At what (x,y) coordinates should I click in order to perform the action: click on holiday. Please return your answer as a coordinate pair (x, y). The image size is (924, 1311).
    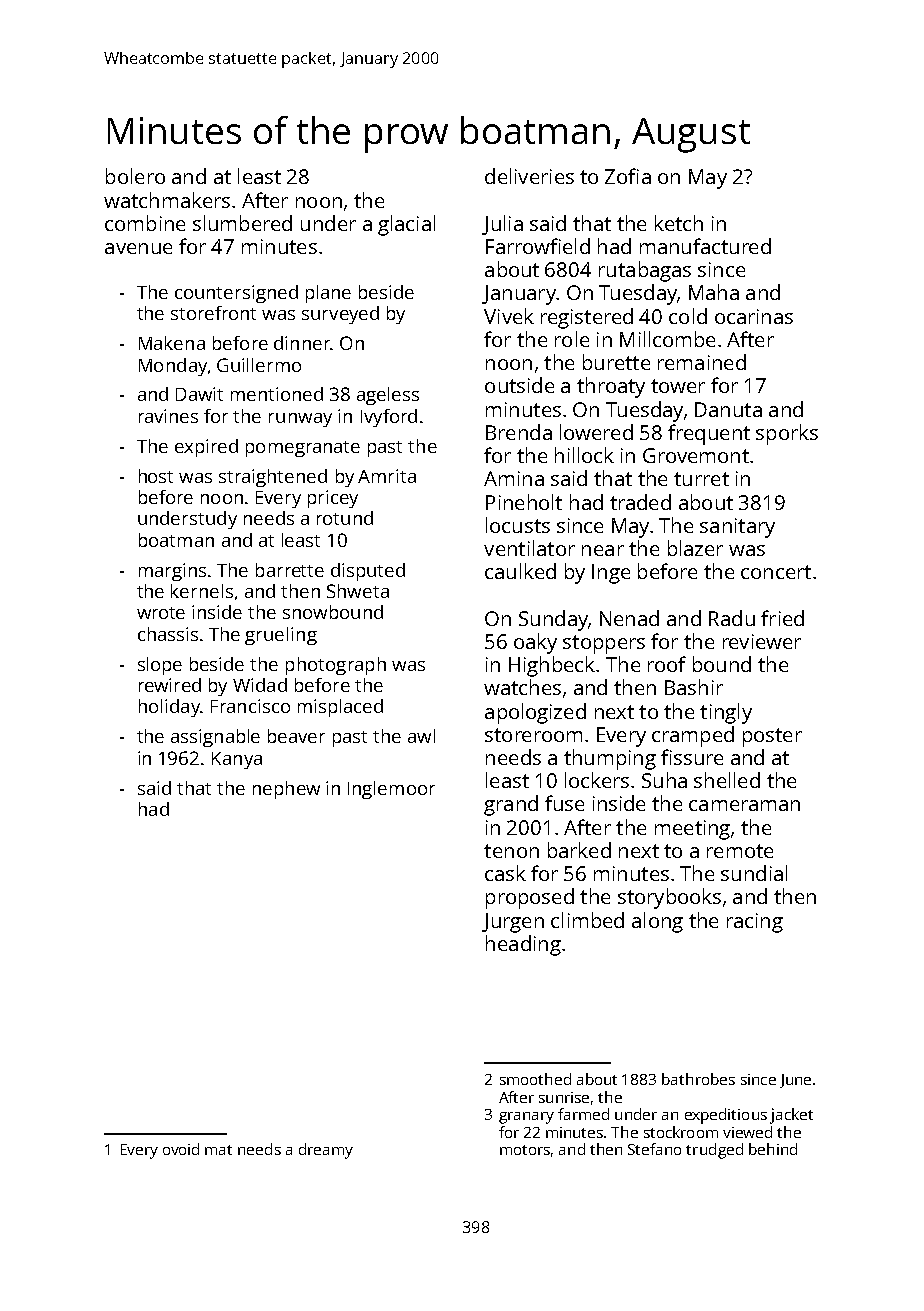
    Looking at the image, I should click on (169, 708).
